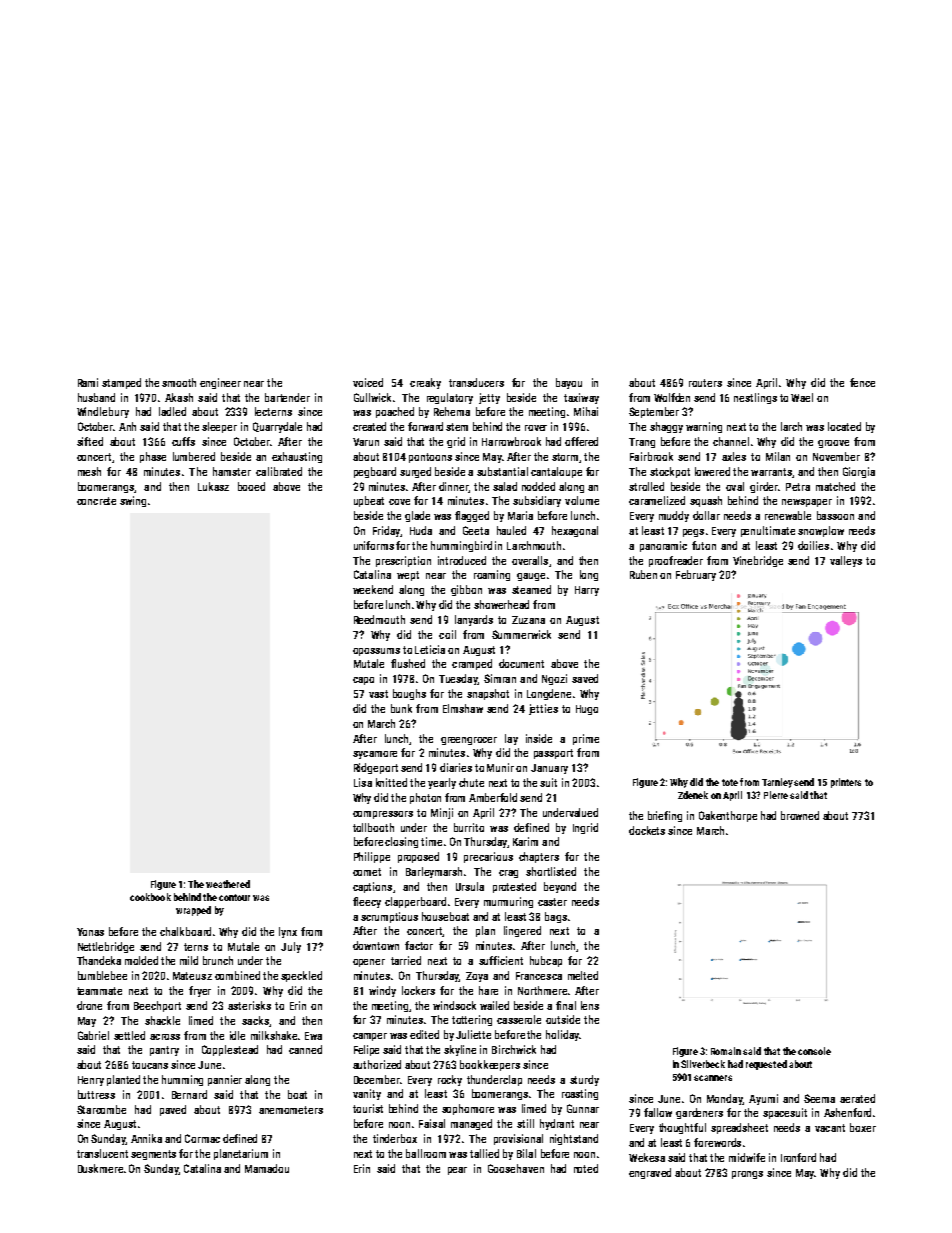 This image has height=1233, width=952. What do you see at coordinates (89, 471) in the image?
I see `mesh` at bounding box center [89, 471].
